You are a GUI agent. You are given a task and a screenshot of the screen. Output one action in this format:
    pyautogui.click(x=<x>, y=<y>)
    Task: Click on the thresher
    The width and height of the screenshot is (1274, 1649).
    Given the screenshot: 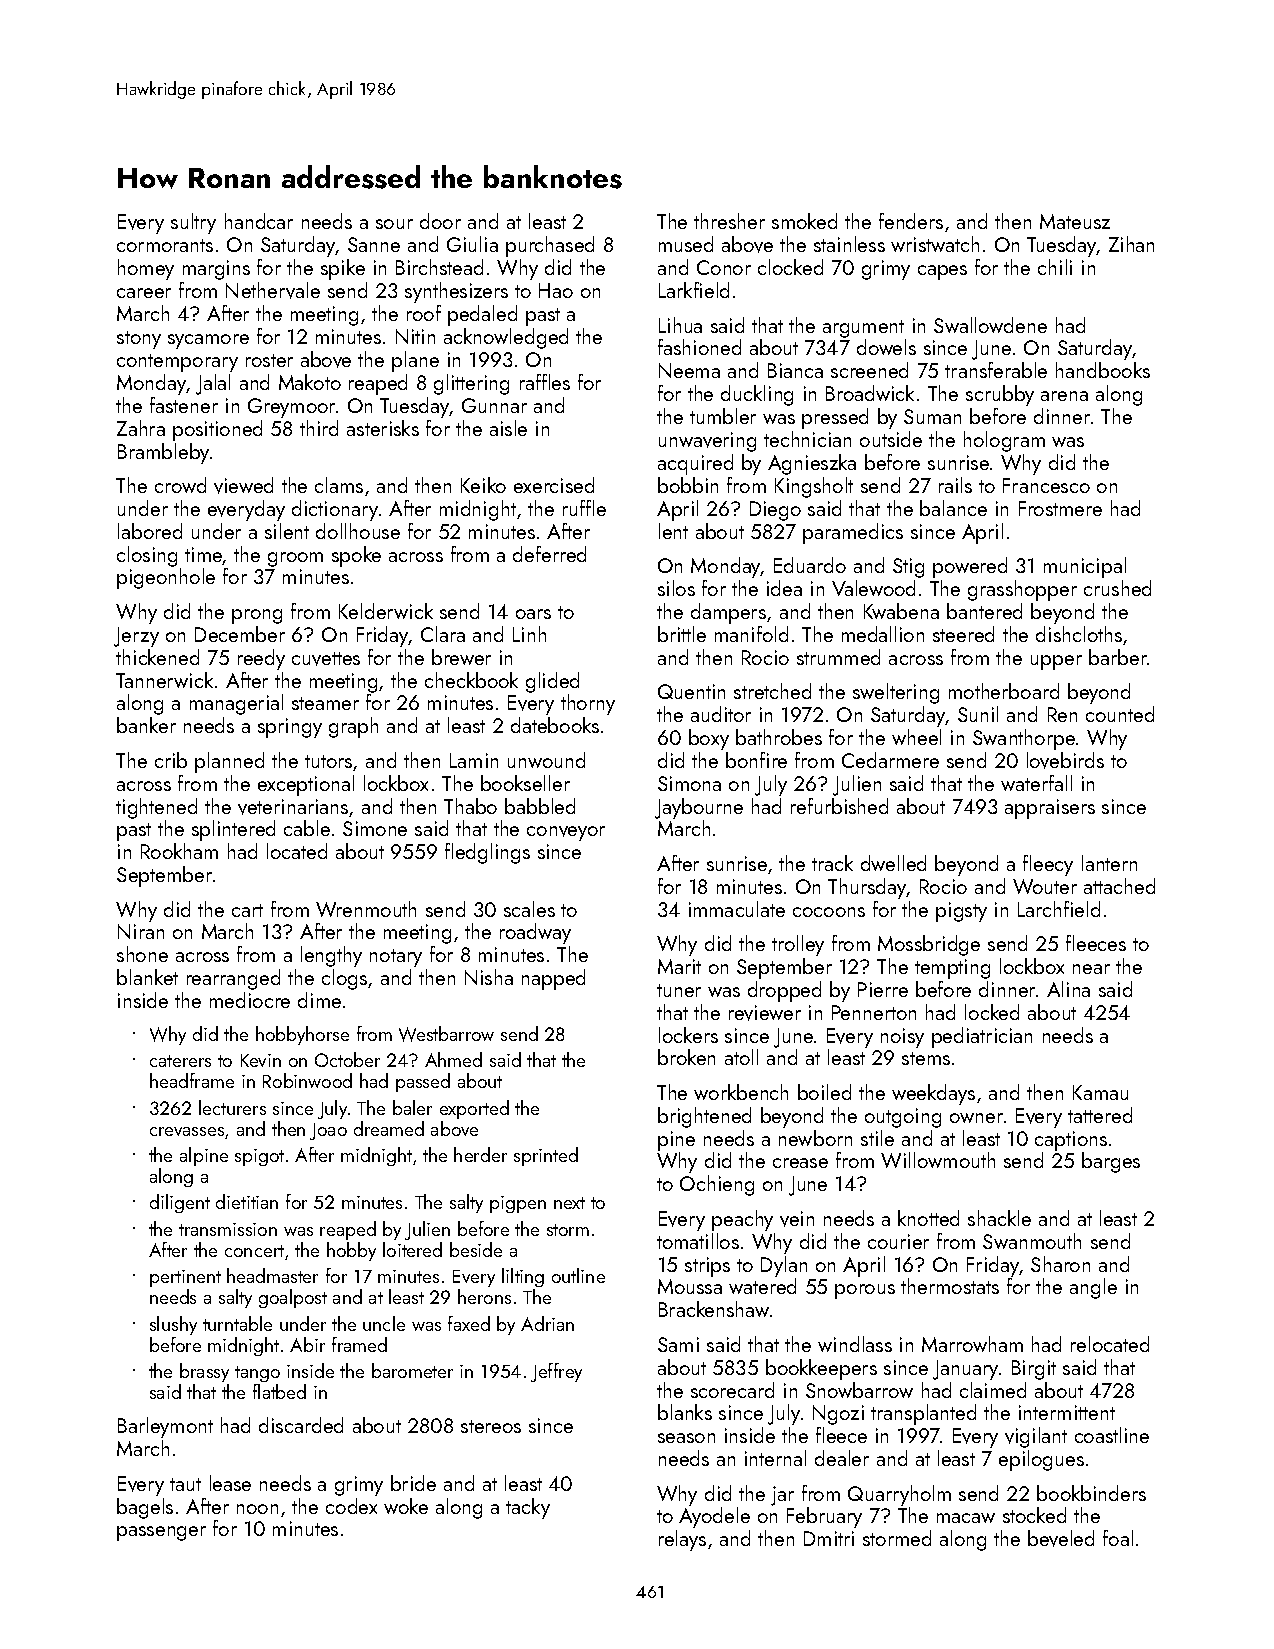 What is the action you would take?
    pyautogui.click(x=729, y=221)
